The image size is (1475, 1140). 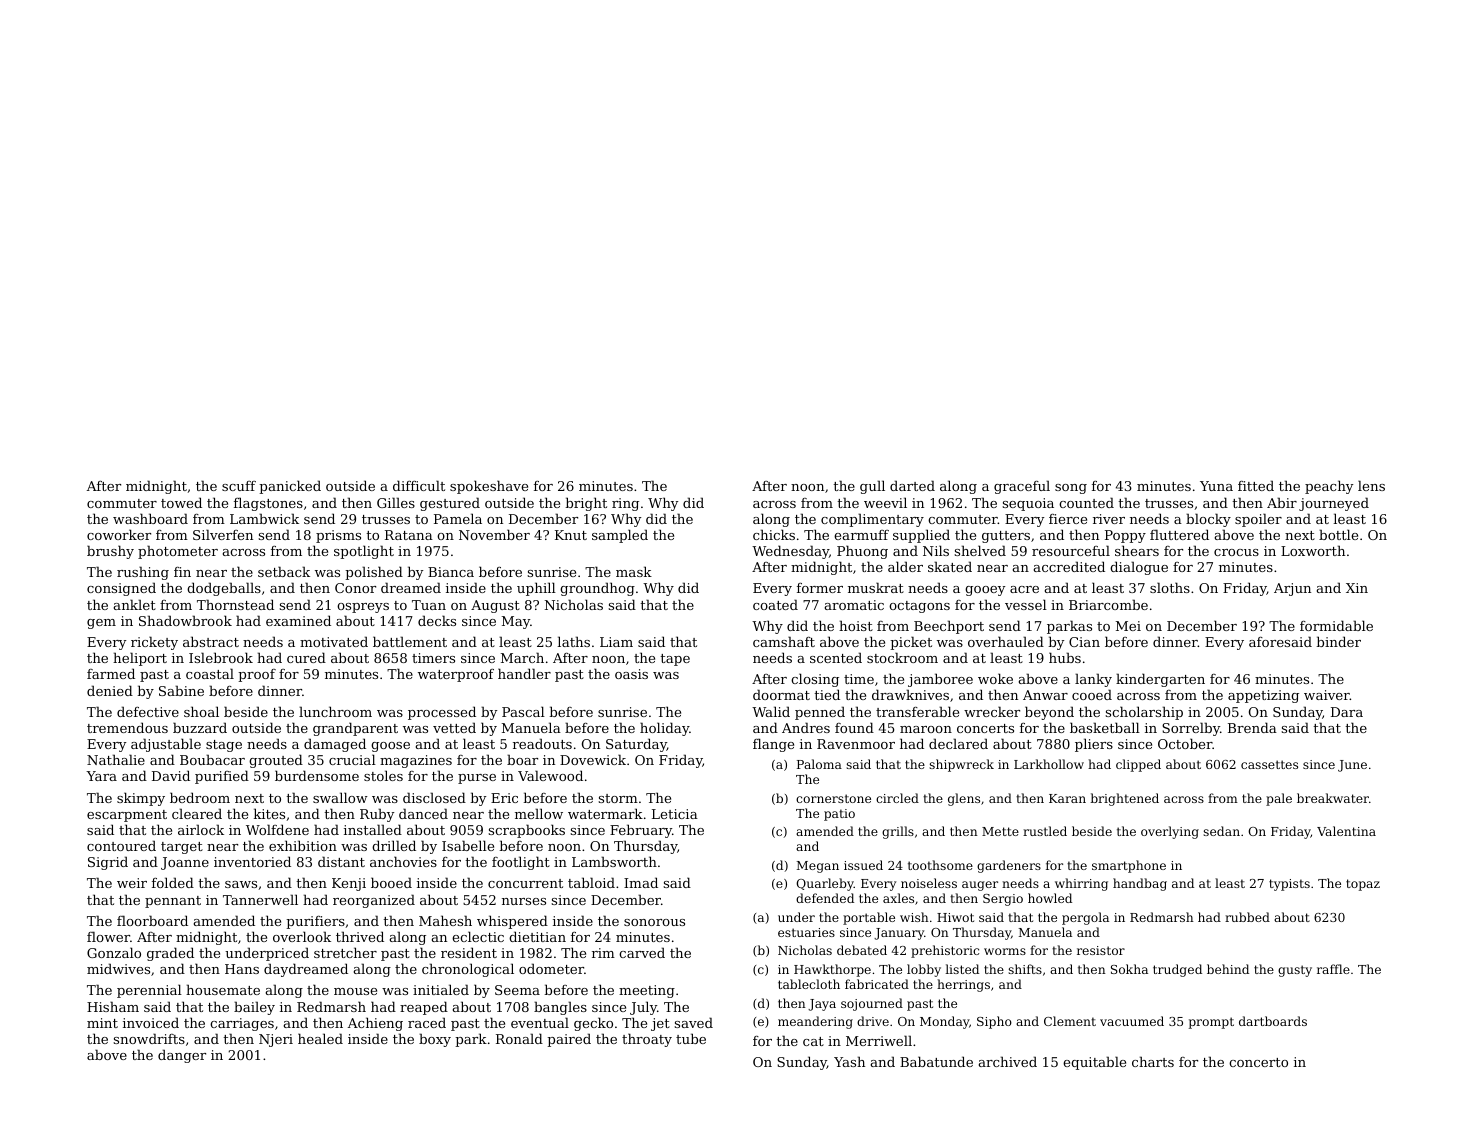 I want to click on raffle, so click(x=1333, y=969).
